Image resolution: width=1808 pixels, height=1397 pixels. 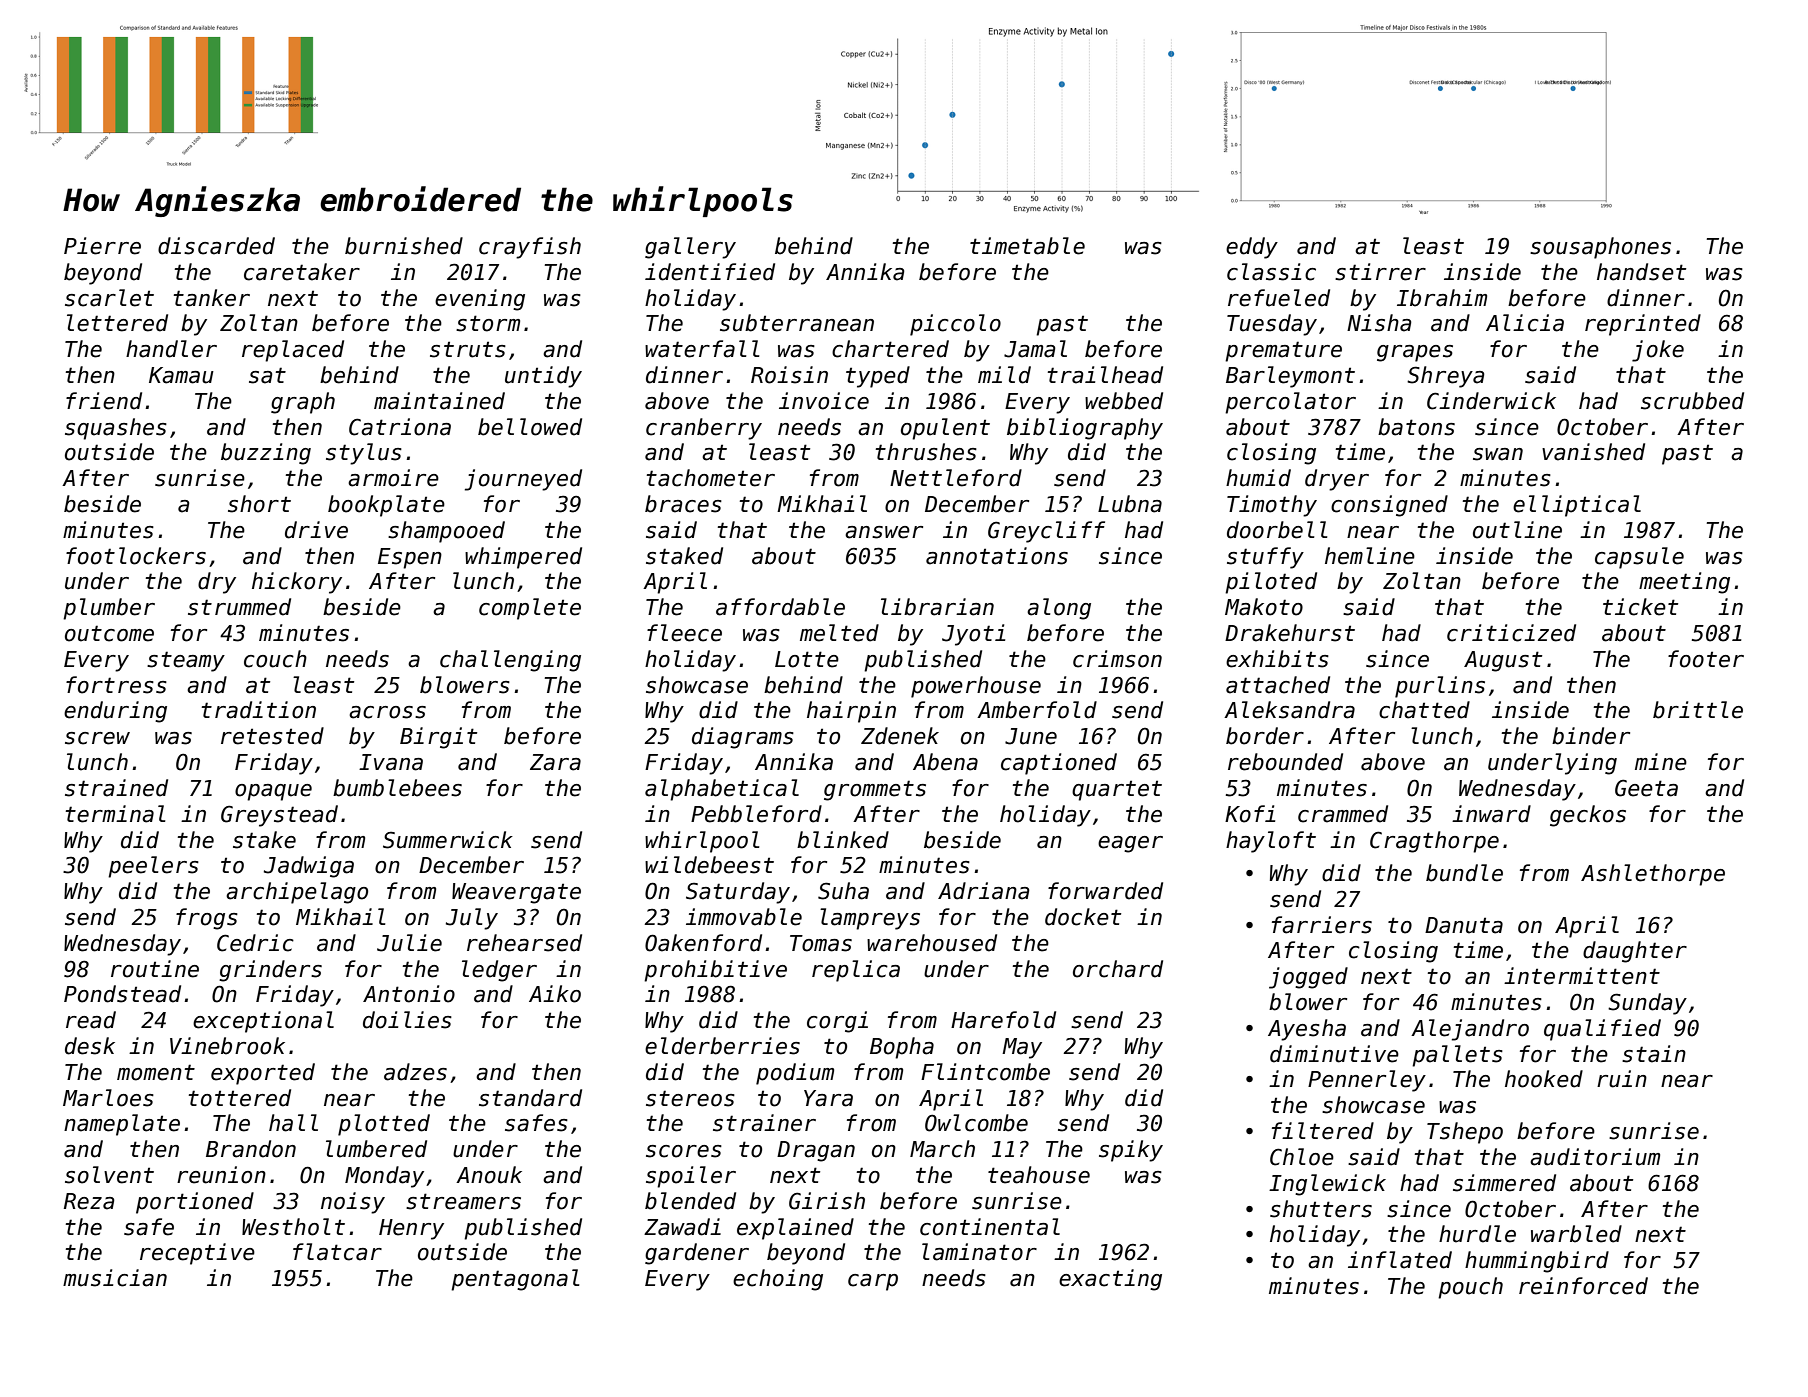 I want to click on binder, so click(x=1591, y=736).
